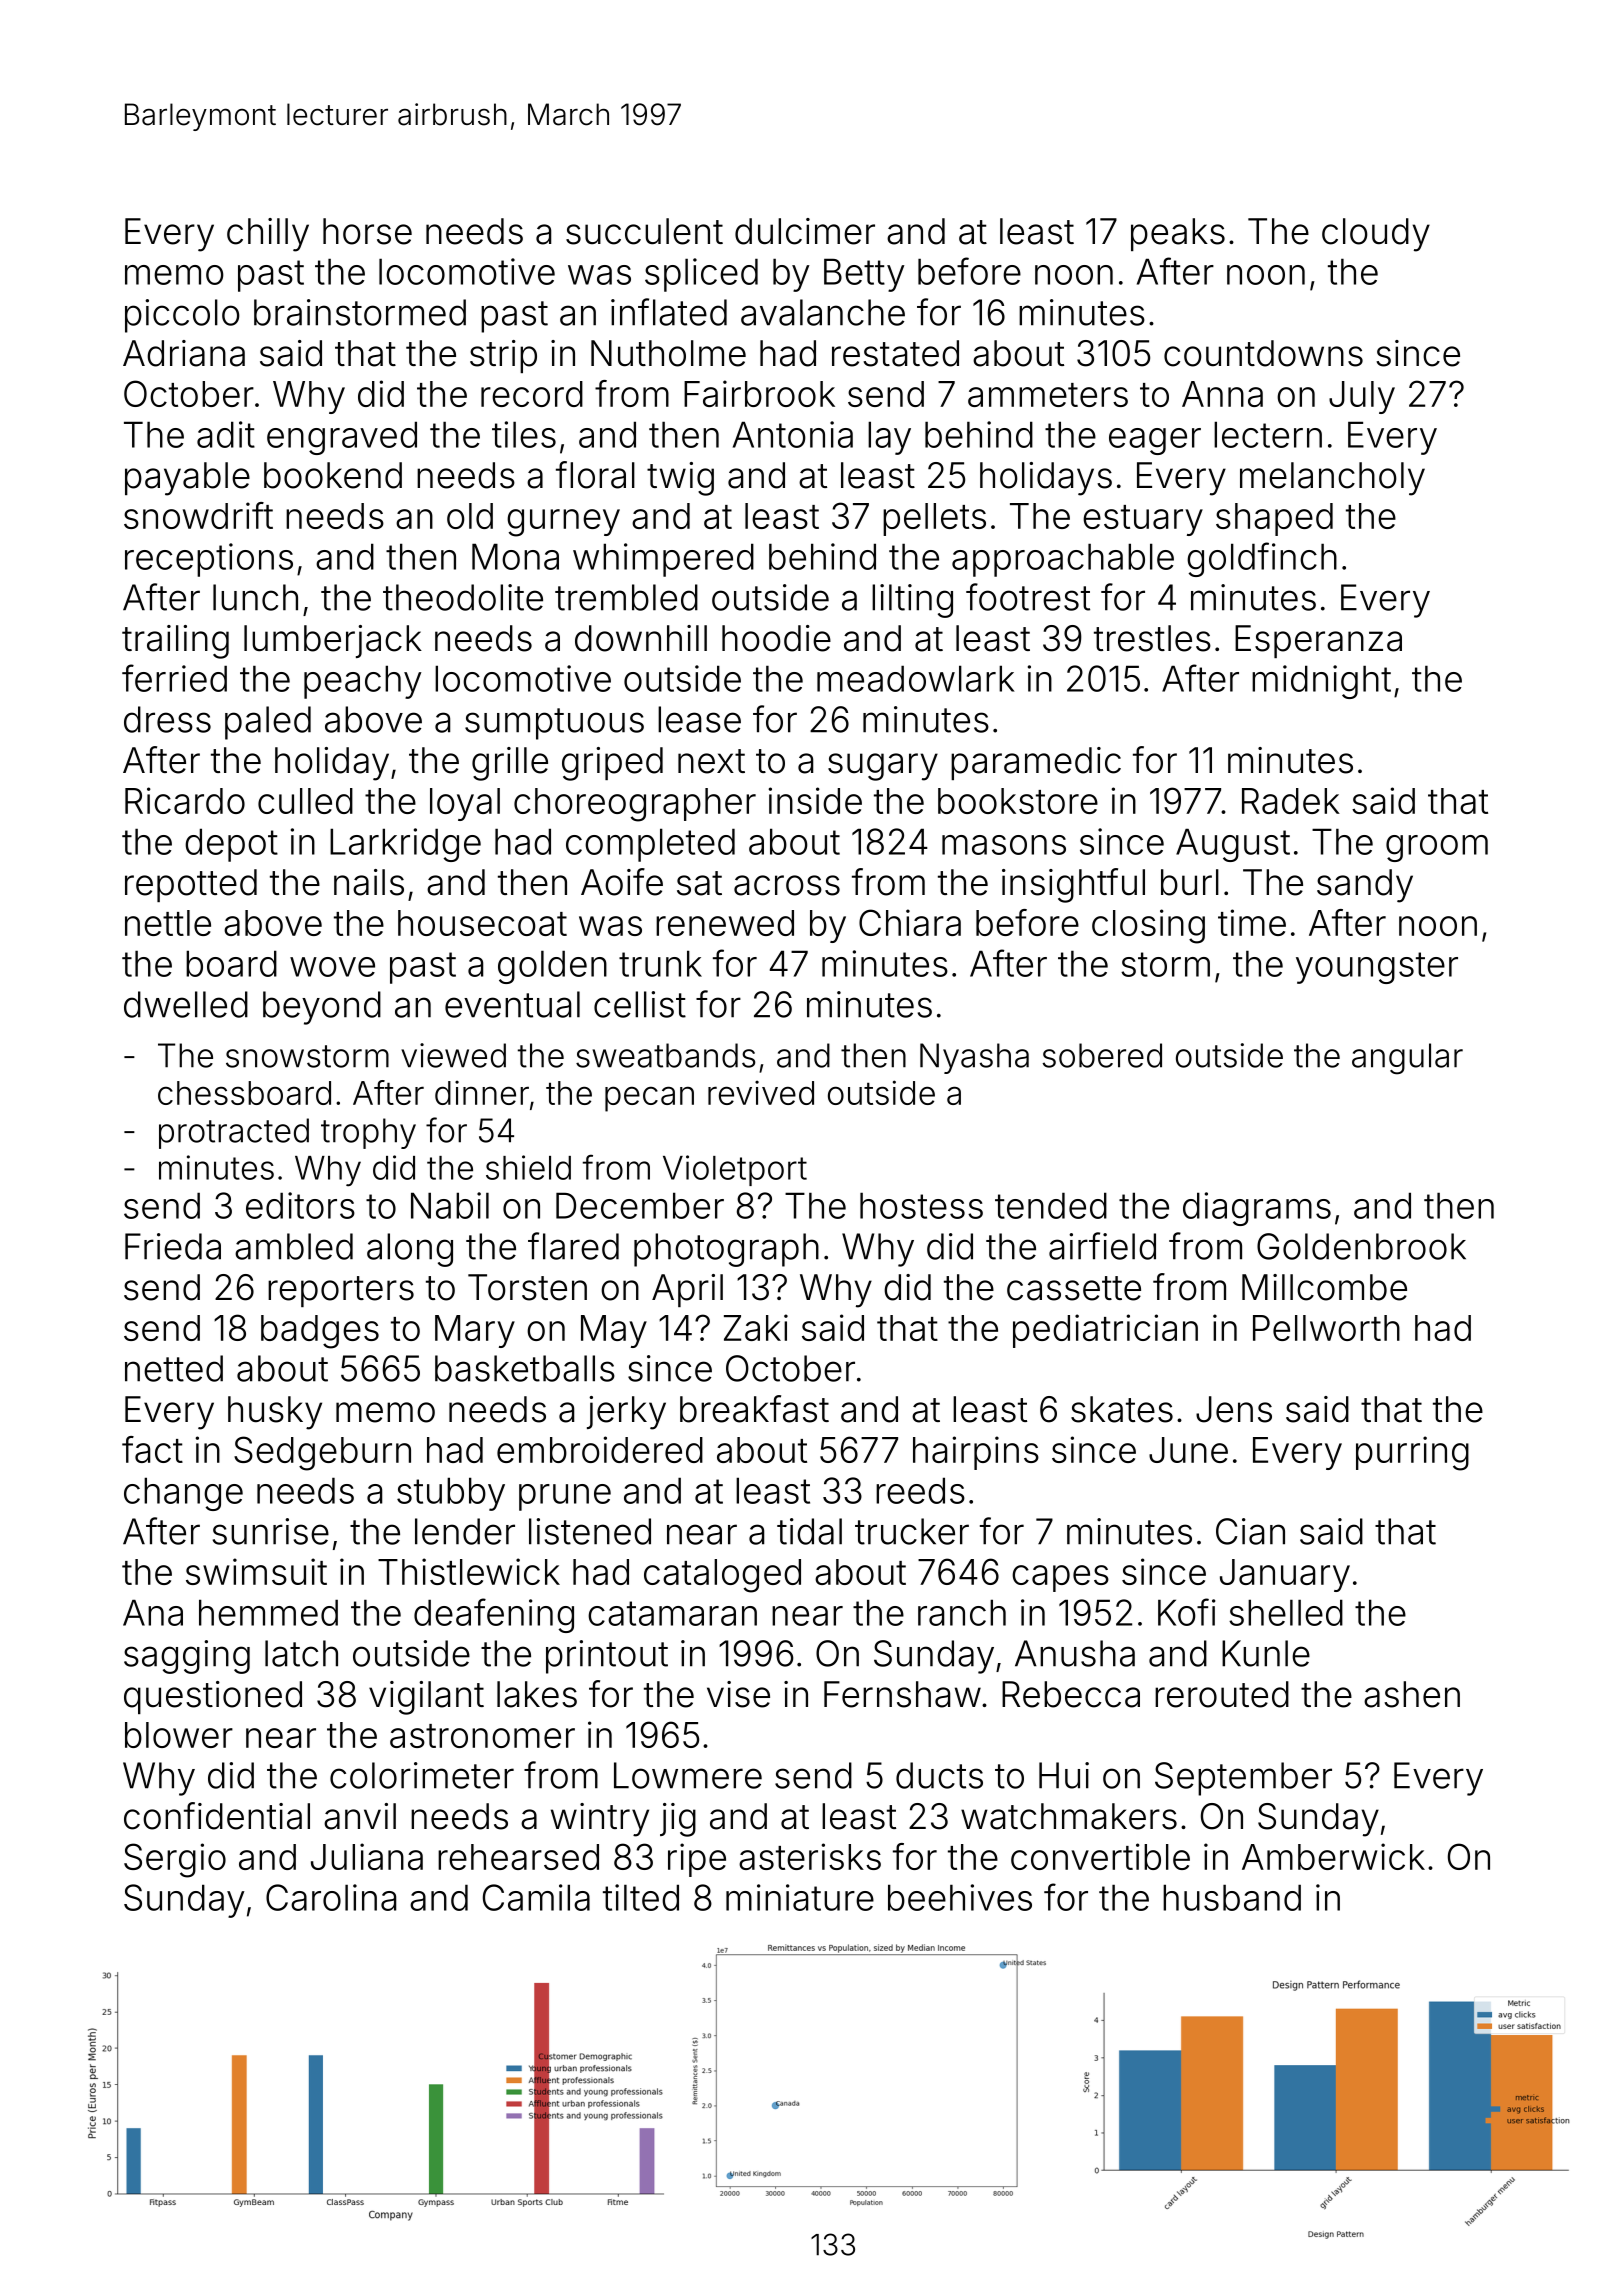  I want to click on lectern, so click(1268, 434).
